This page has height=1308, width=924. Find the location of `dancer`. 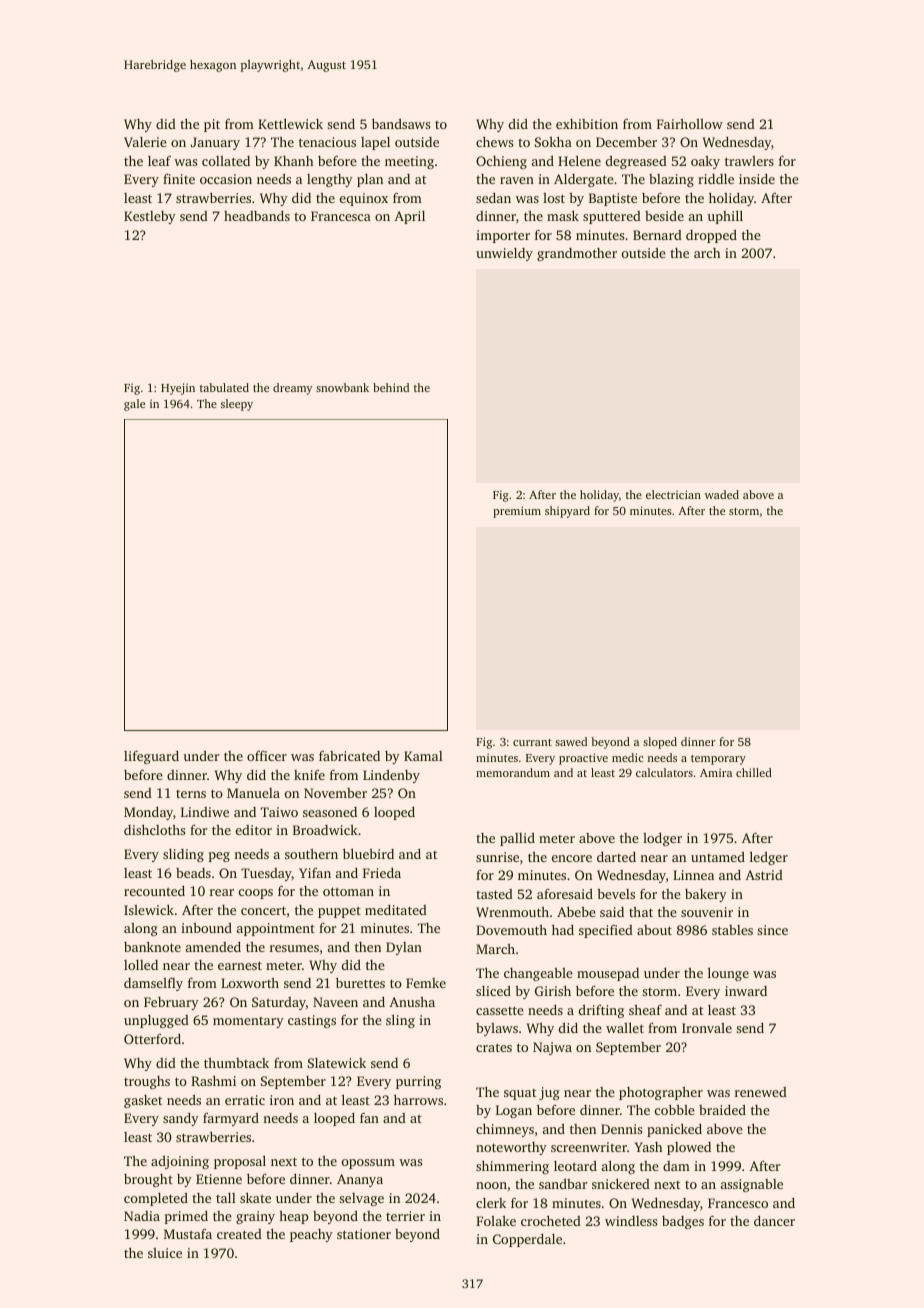

dancer is located at coordinates (774, 1220).
